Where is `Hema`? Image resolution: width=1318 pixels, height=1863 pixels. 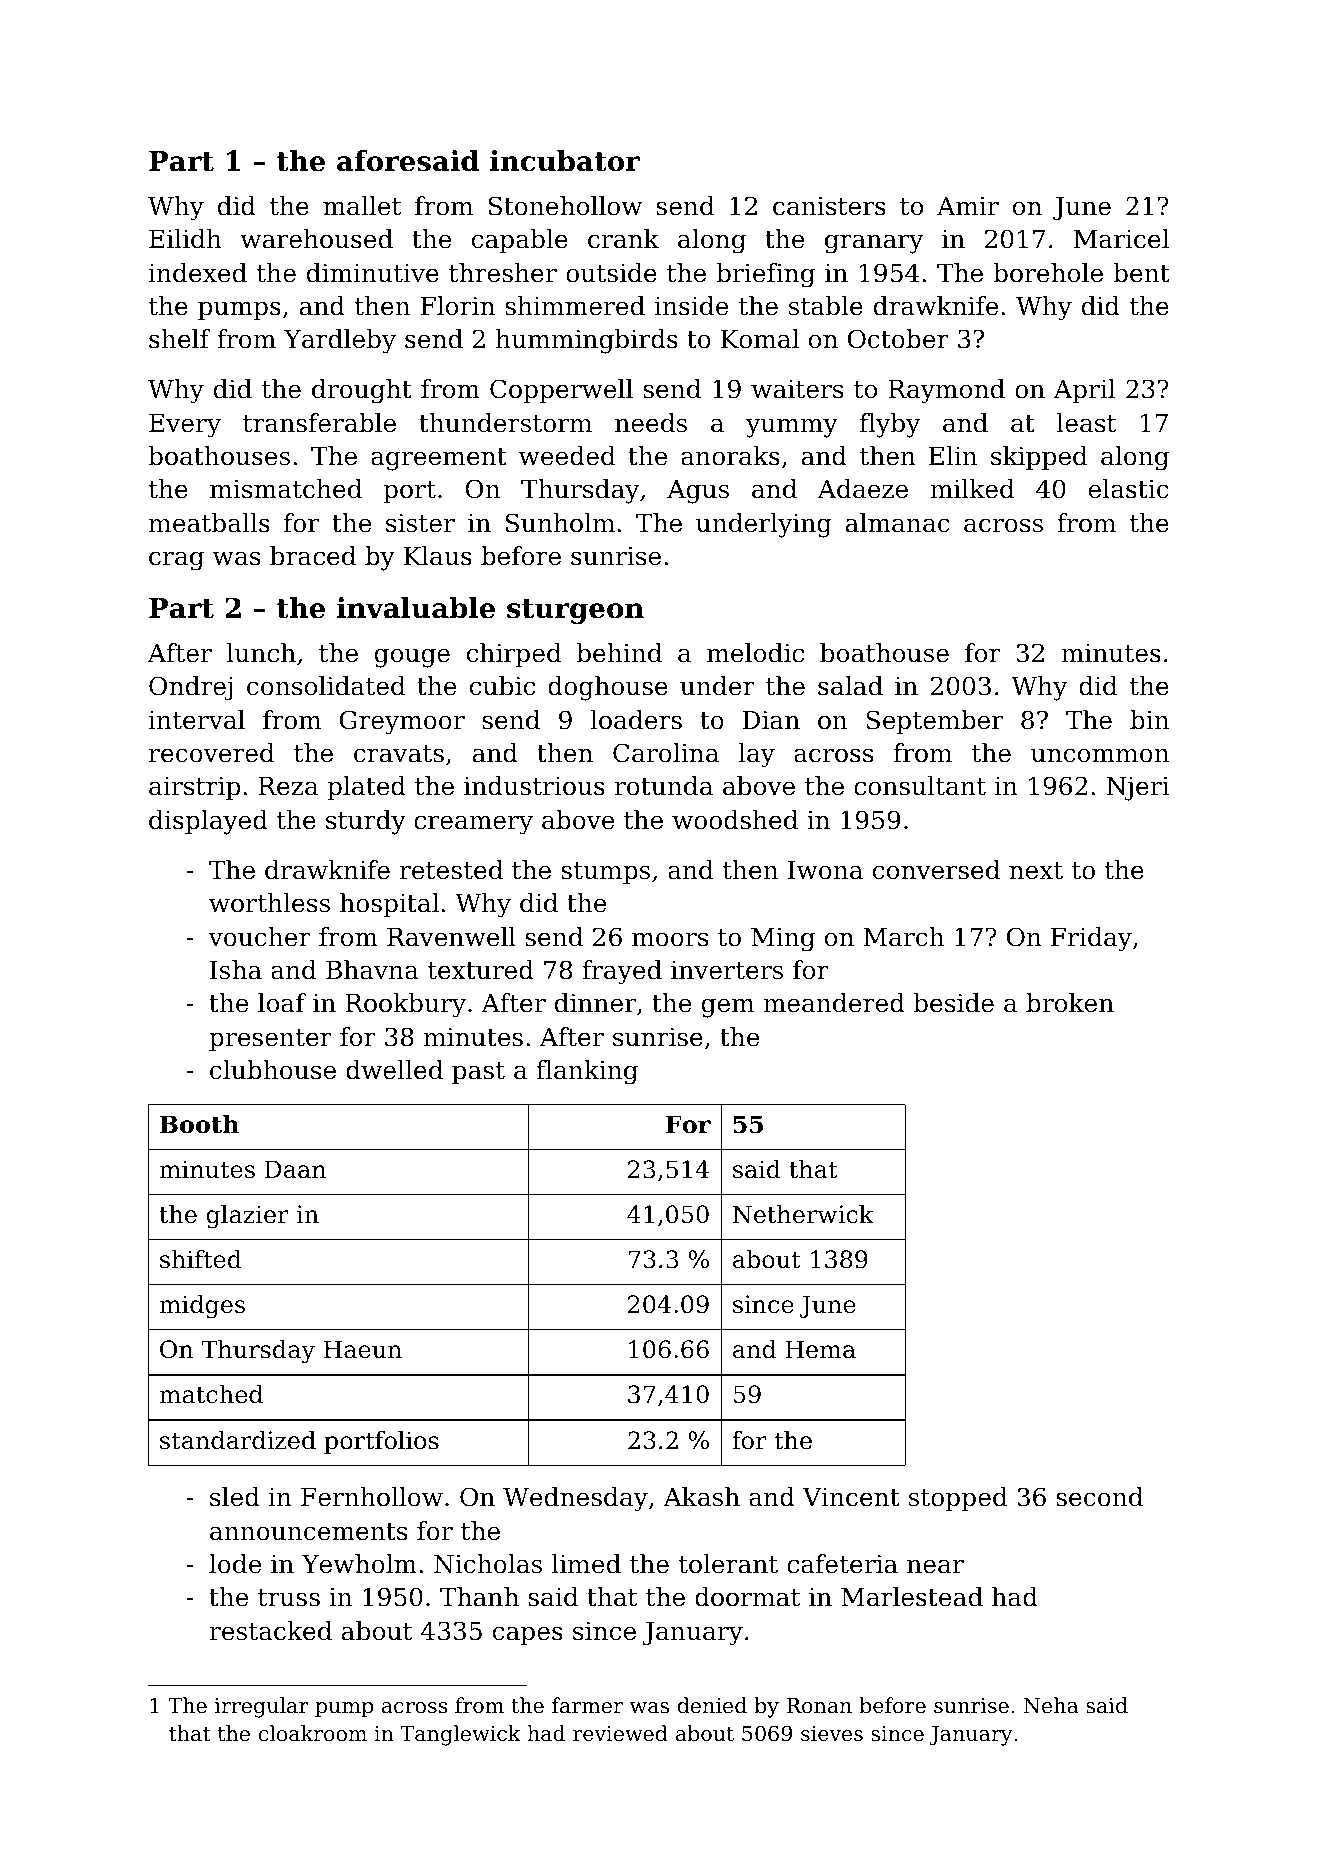 Hema is located at coordinates (820, 1349).
